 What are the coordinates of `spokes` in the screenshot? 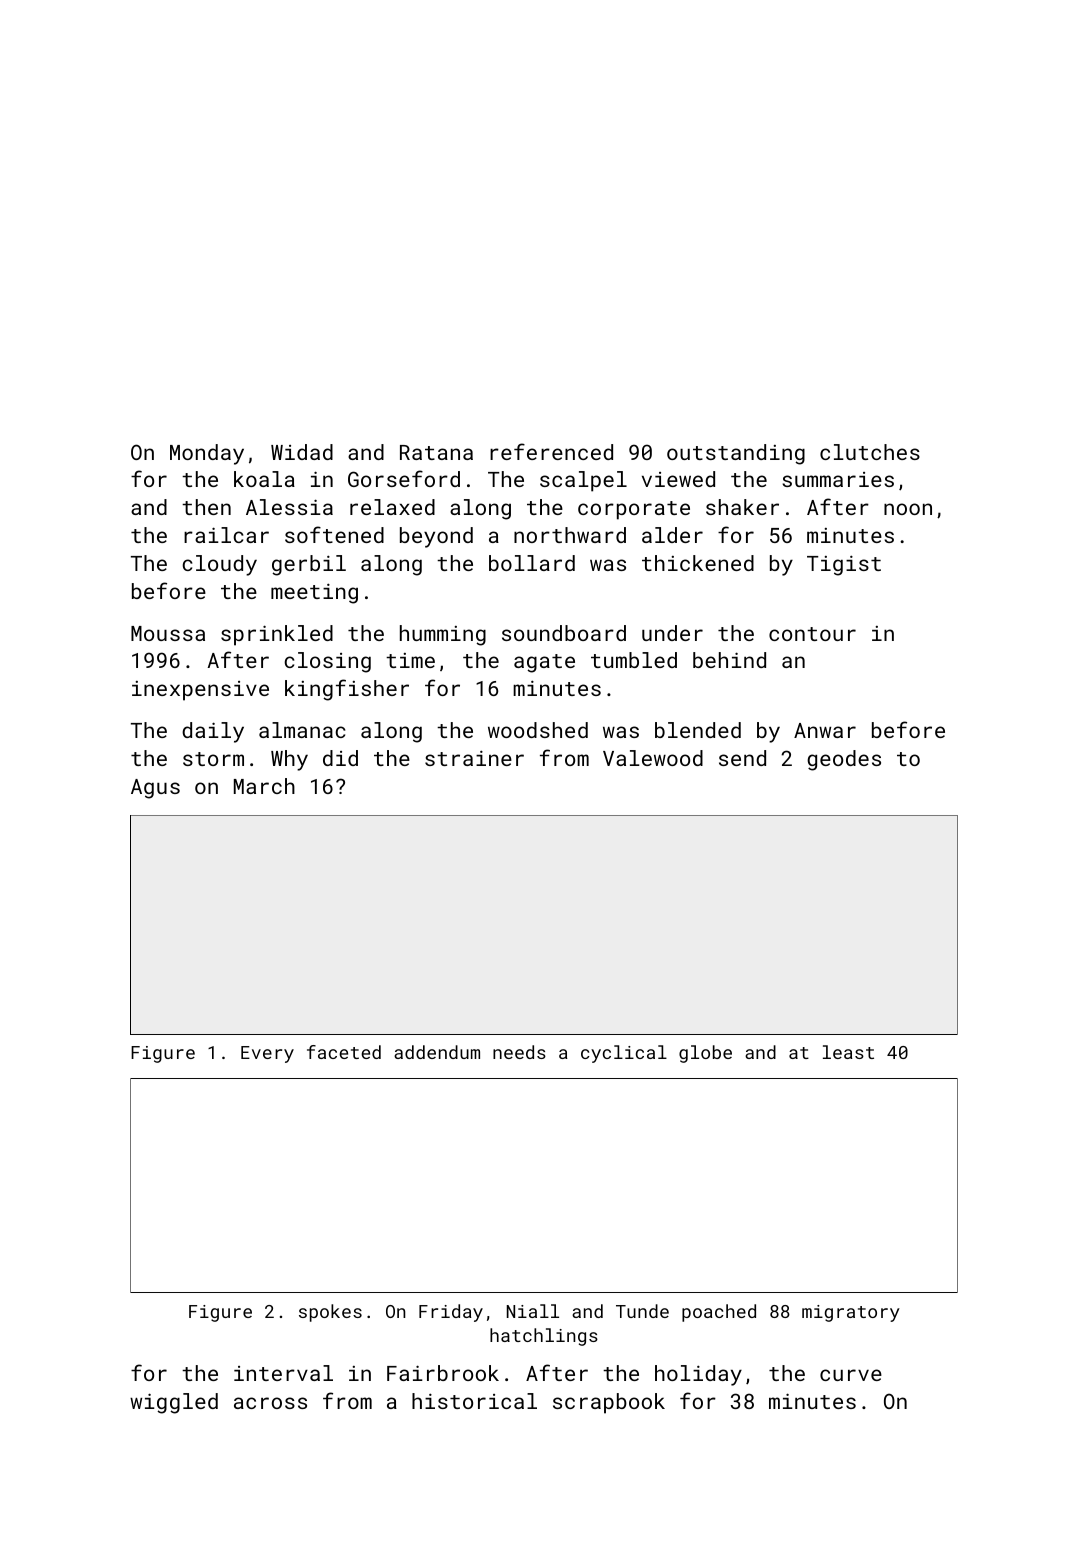 It's located at (330, 1313).
